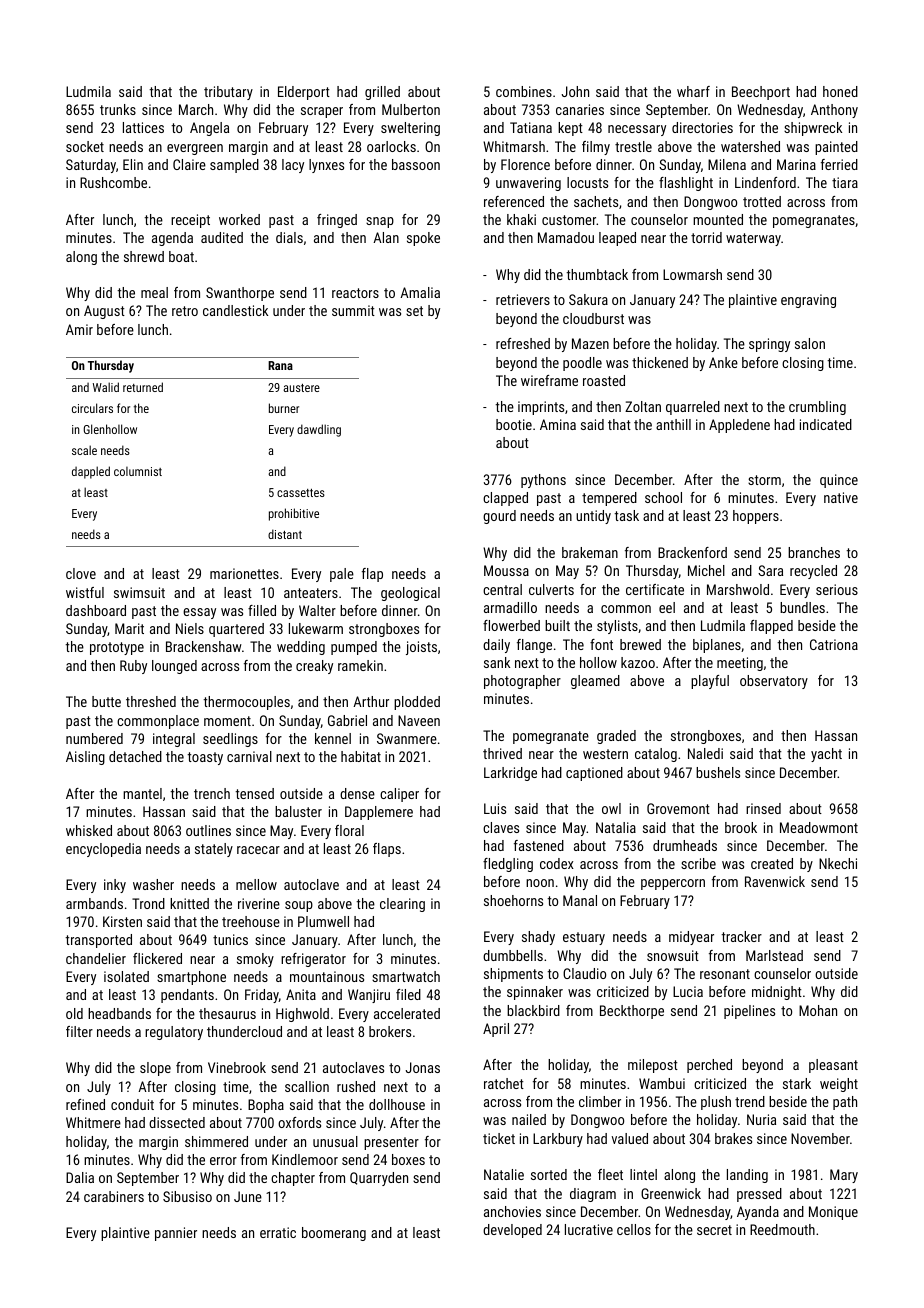  Describe the element at coordinates (514, 424) in the document. I see `bootie` at that location.
